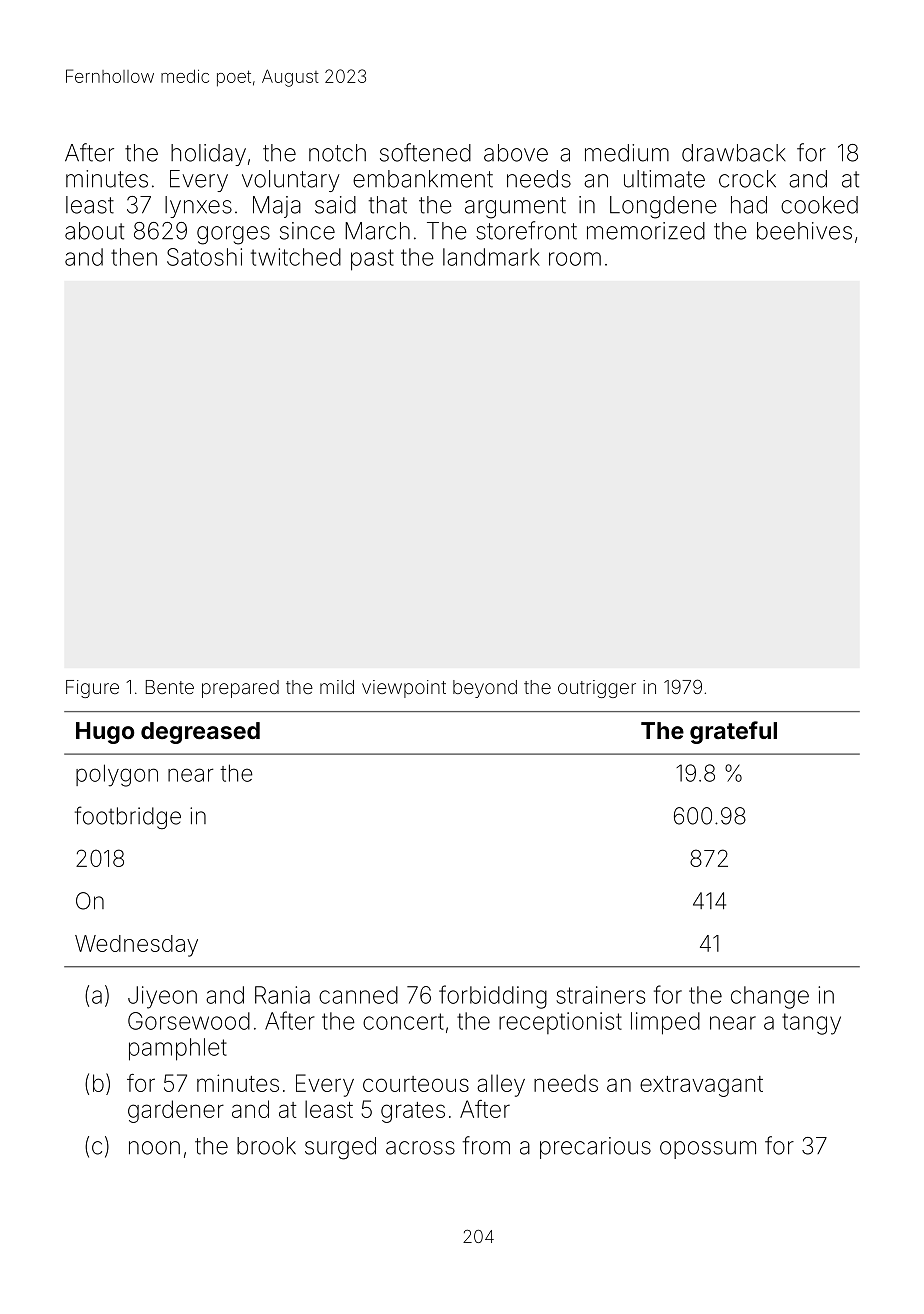 This document has width=924, height=1314. I want to click on mild, so click(337, 687).
